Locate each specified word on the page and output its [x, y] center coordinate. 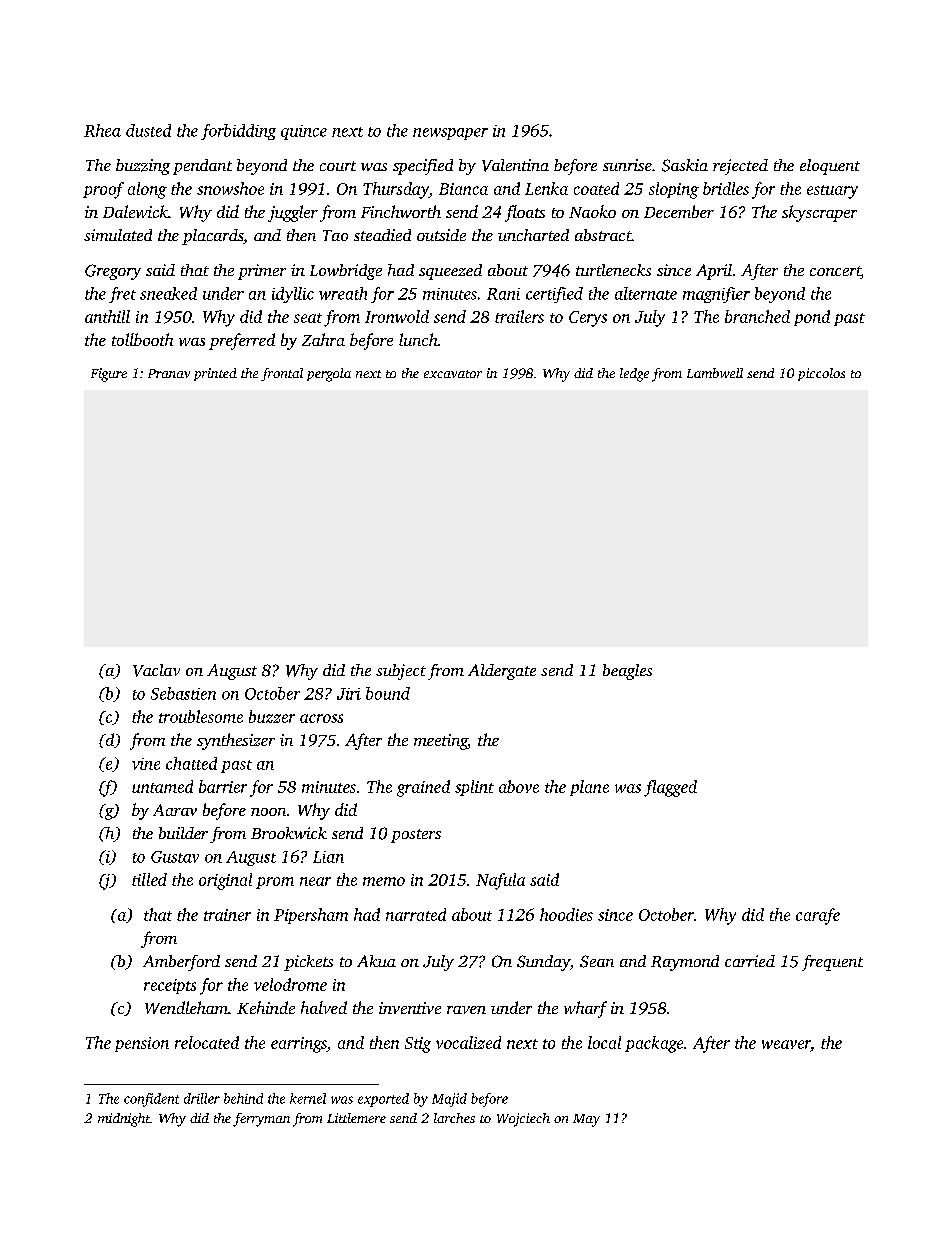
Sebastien [183, 693]
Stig [418, 1045]
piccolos [821, 374]
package [654, 1044]
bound [388, 693]
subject [401, 672]
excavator [453, 374]
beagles [627, 672]
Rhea [102, 130]
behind [243, 1098]
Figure [109, 375]
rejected [740, 167]
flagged [670, 788]
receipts [170, 986]
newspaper [450, 134]
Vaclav [156, 670]
